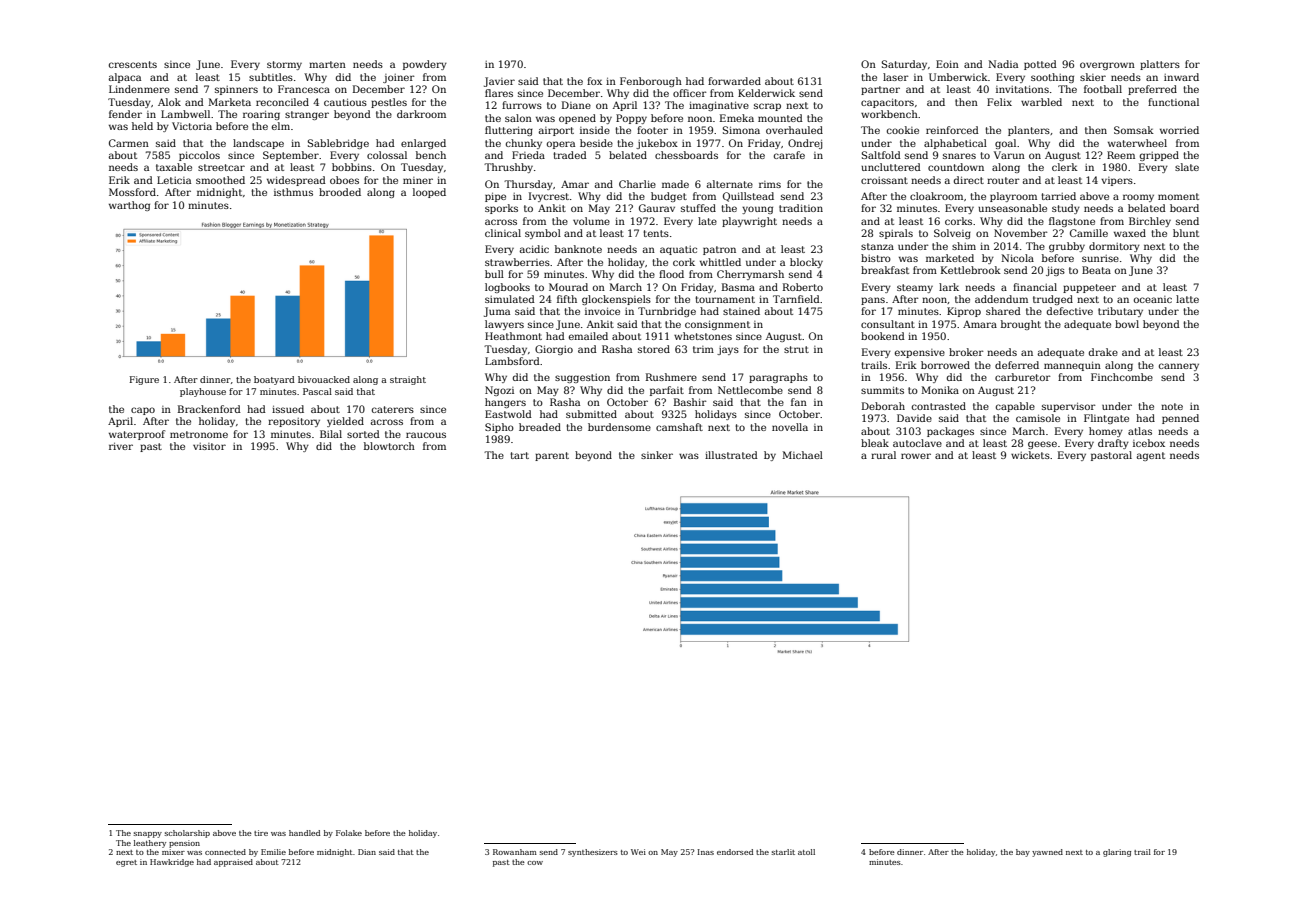  Describe the element at coordinates (880, 90) in the screenshot. I see `partner` at that location.
